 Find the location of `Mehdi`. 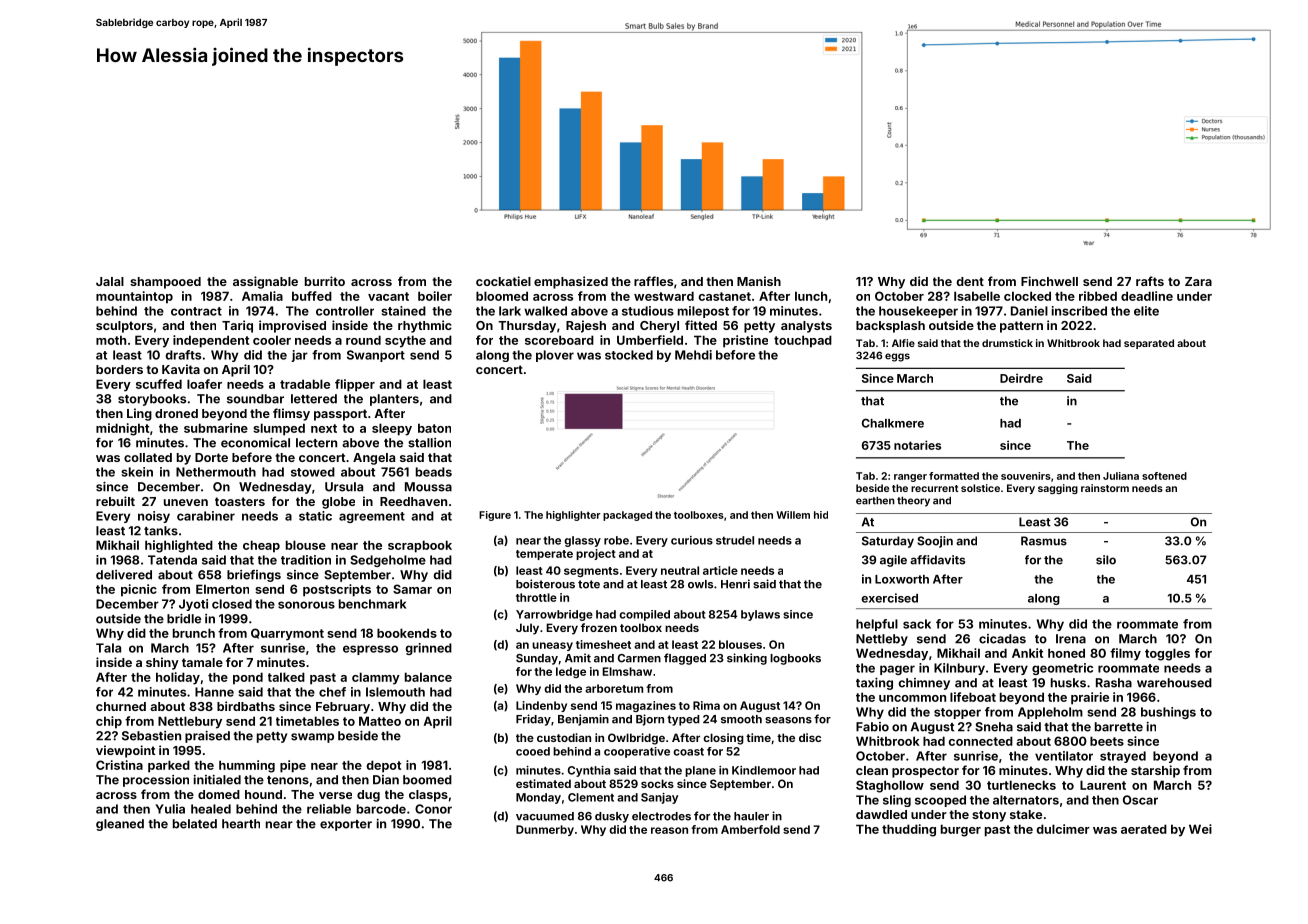

Mehdi is located at coordinates (693, 355).
